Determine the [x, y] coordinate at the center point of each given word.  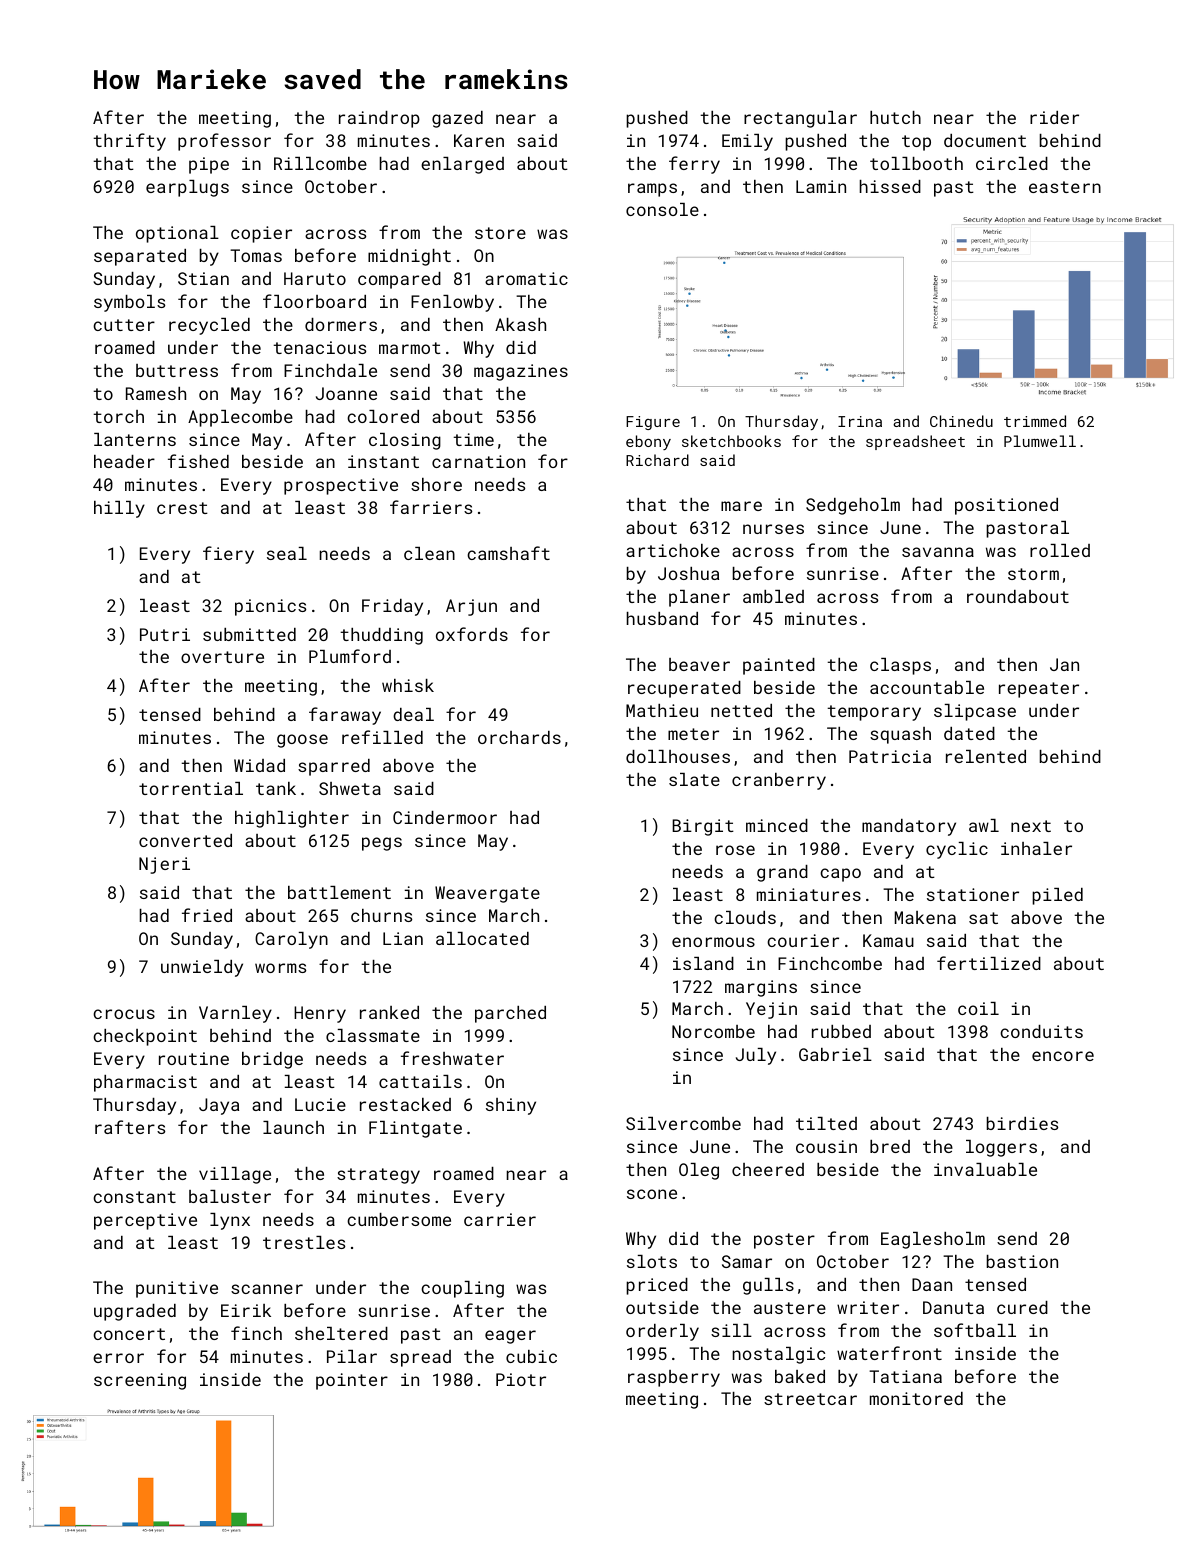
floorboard [314, 301]
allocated [482, 938]
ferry [694, 165]
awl [984, 825]
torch [118, 416]
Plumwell [1040, 441]
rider [1054, 117]
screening [140, 1381]
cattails [420, 1081]
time [473, 439]
